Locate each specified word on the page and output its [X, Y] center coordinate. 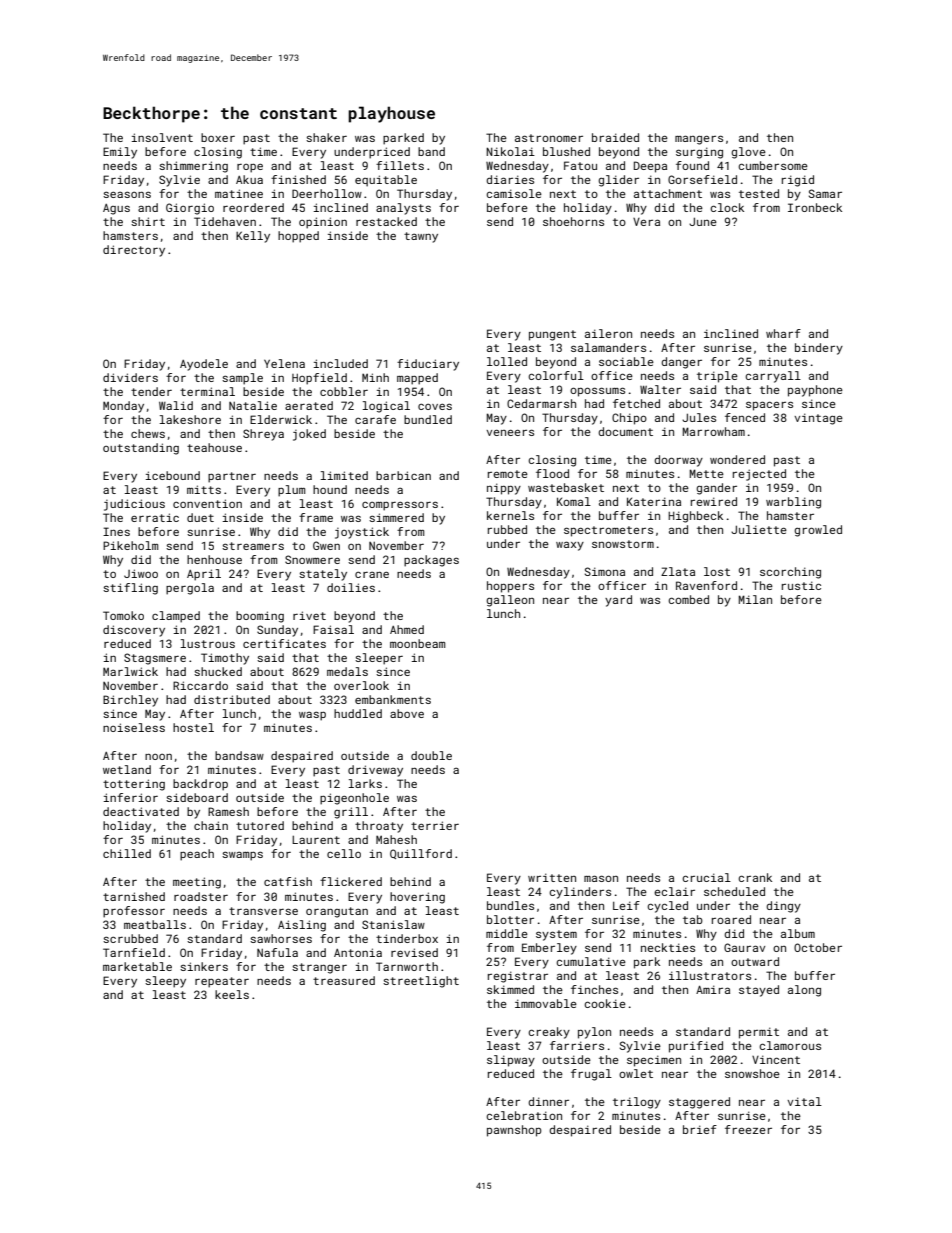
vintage [818, 419]
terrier [435, 825]
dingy [783, 907]
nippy [504, 489]
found [692, 165]
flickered [351, 881]
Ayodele [204, 365]
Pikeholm [131, 545]
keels [232, 994]
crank [755, 877]
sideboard [197, 797]
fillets [400, 165]
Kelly [253, 237]
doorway [678, 461]
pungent [552, 335]
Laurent [316, 840]
